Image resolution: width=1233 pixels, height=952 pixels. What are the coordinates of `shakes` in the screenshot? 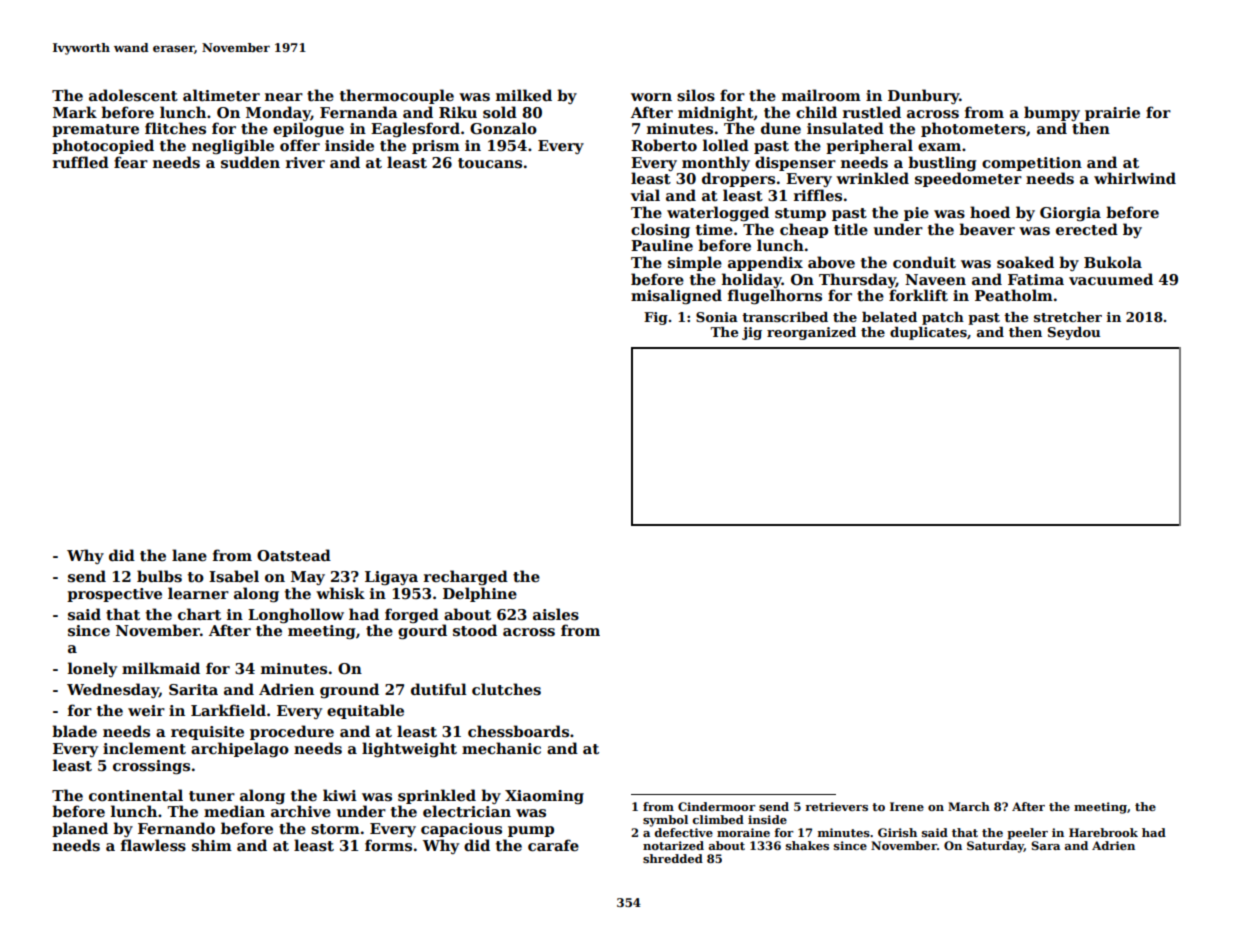 It's located at (807, 845).
